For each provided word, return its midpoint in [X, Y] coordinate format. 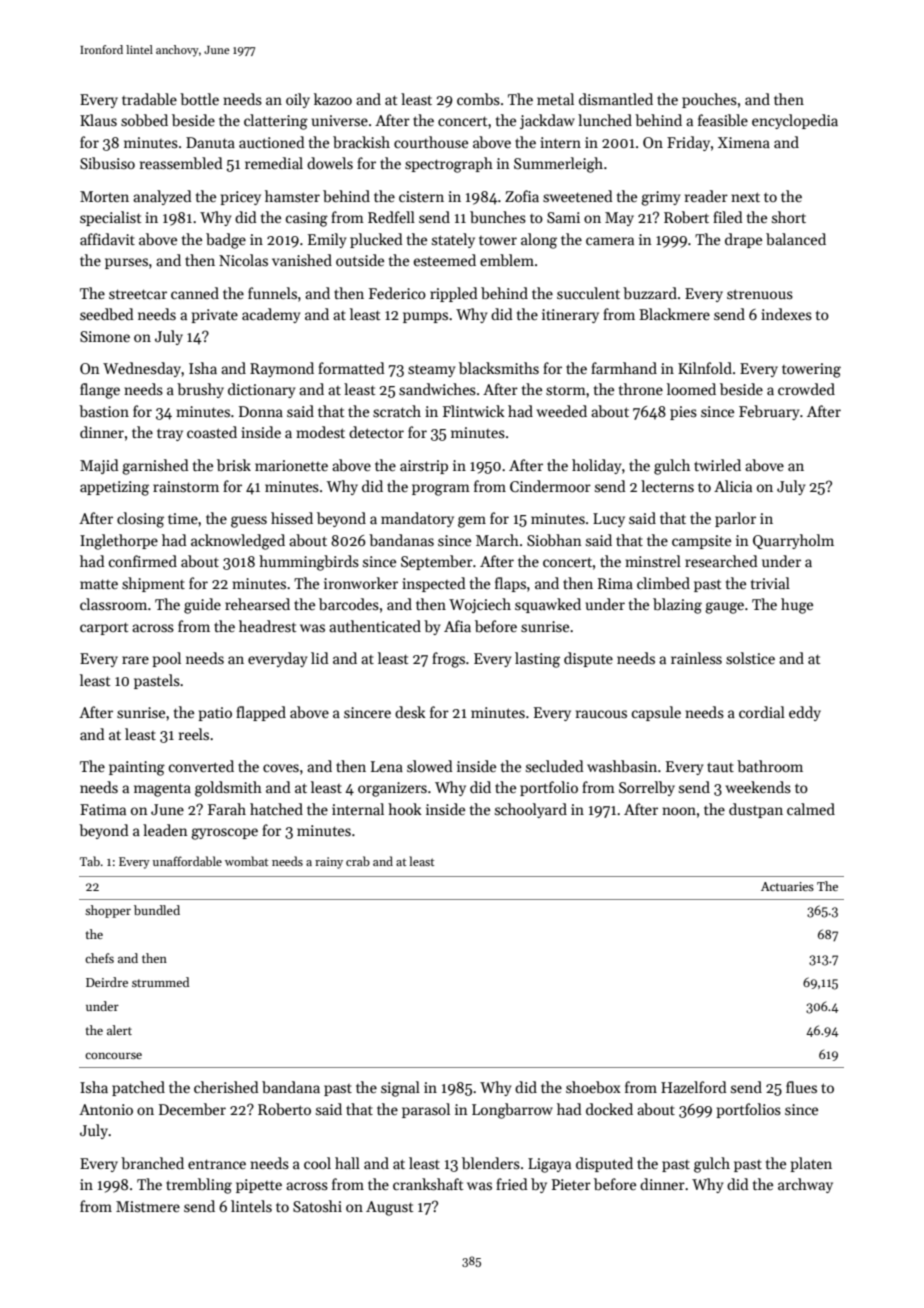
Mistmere [148, 1206]
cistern [421, 196]
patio [215, 714]
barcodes [349, 604]
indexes [786, 314]
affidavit [107, 239]
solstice [750, 658]
